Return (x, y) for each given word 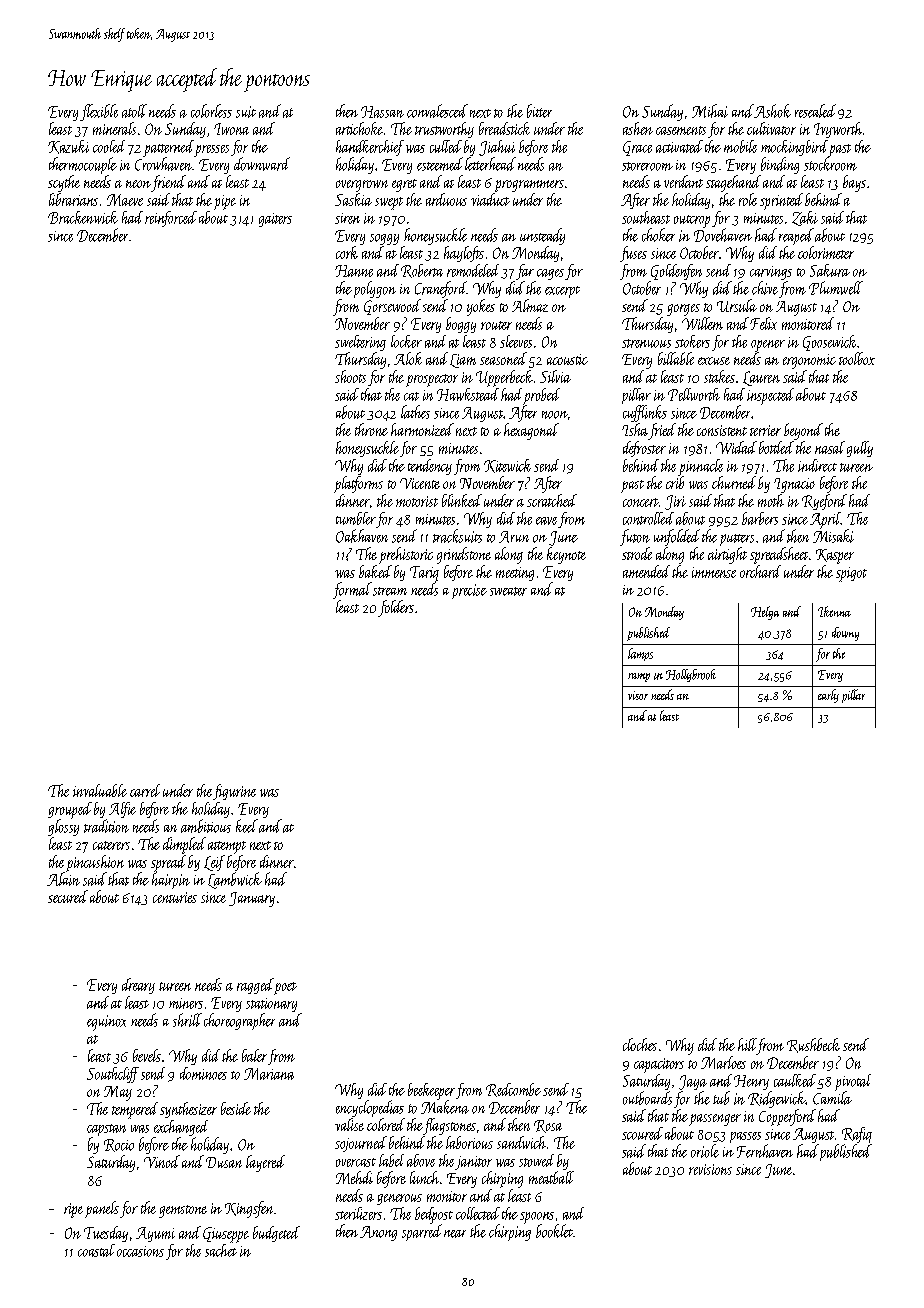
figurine (234, 792)
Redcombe (513, 1090)
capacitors (659, 1065)
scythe (64, 183)
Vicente (420, 483)
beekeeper (431, 1091)
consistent (722, 430)
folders (396, 608)
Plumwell (836, 288)
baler (254, 1055)
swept (389, 203)
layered (265, 1163)
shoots (350, 376)
